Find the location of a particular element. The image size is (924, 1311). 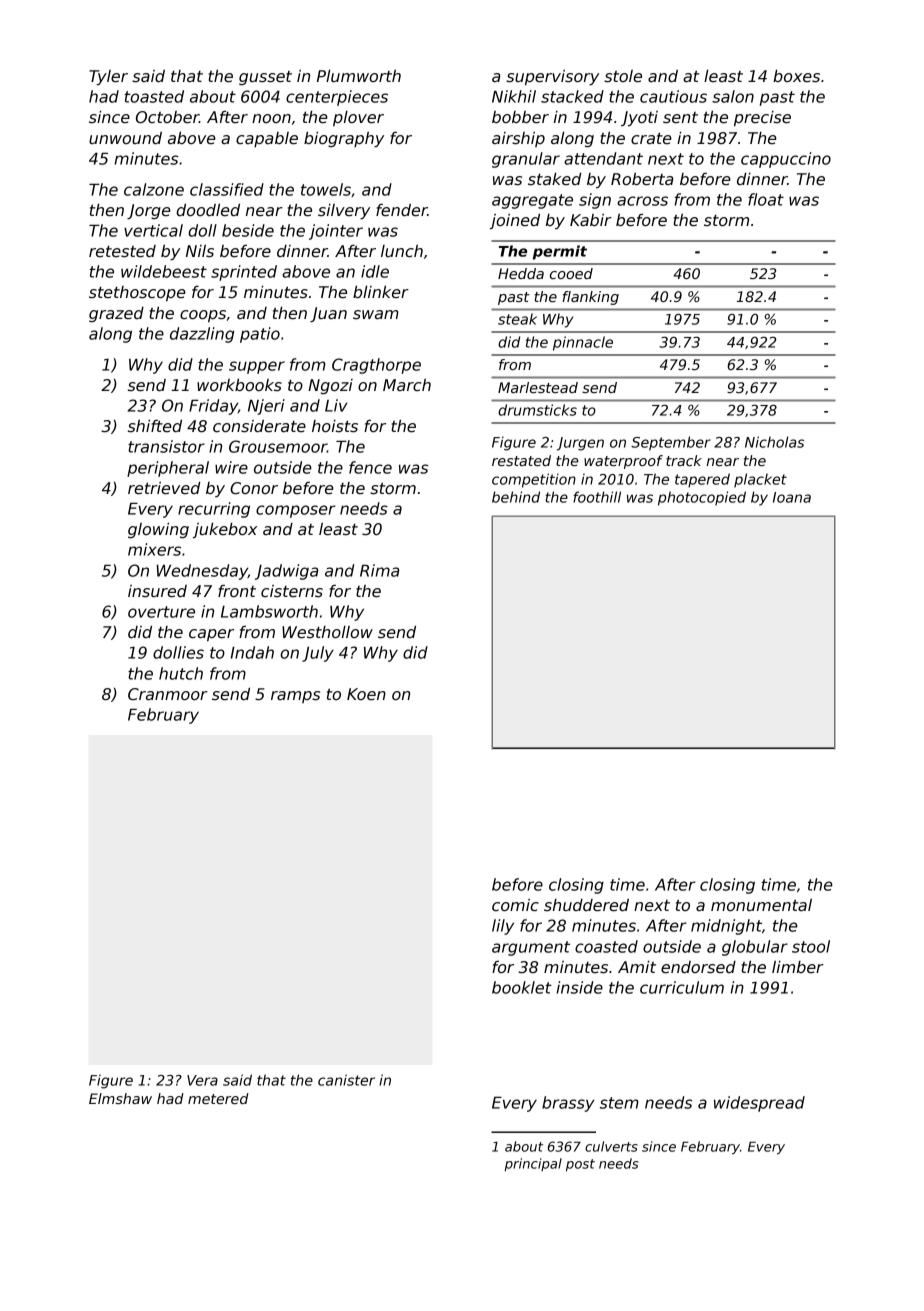

limber is located at coordinates (798, 967).
